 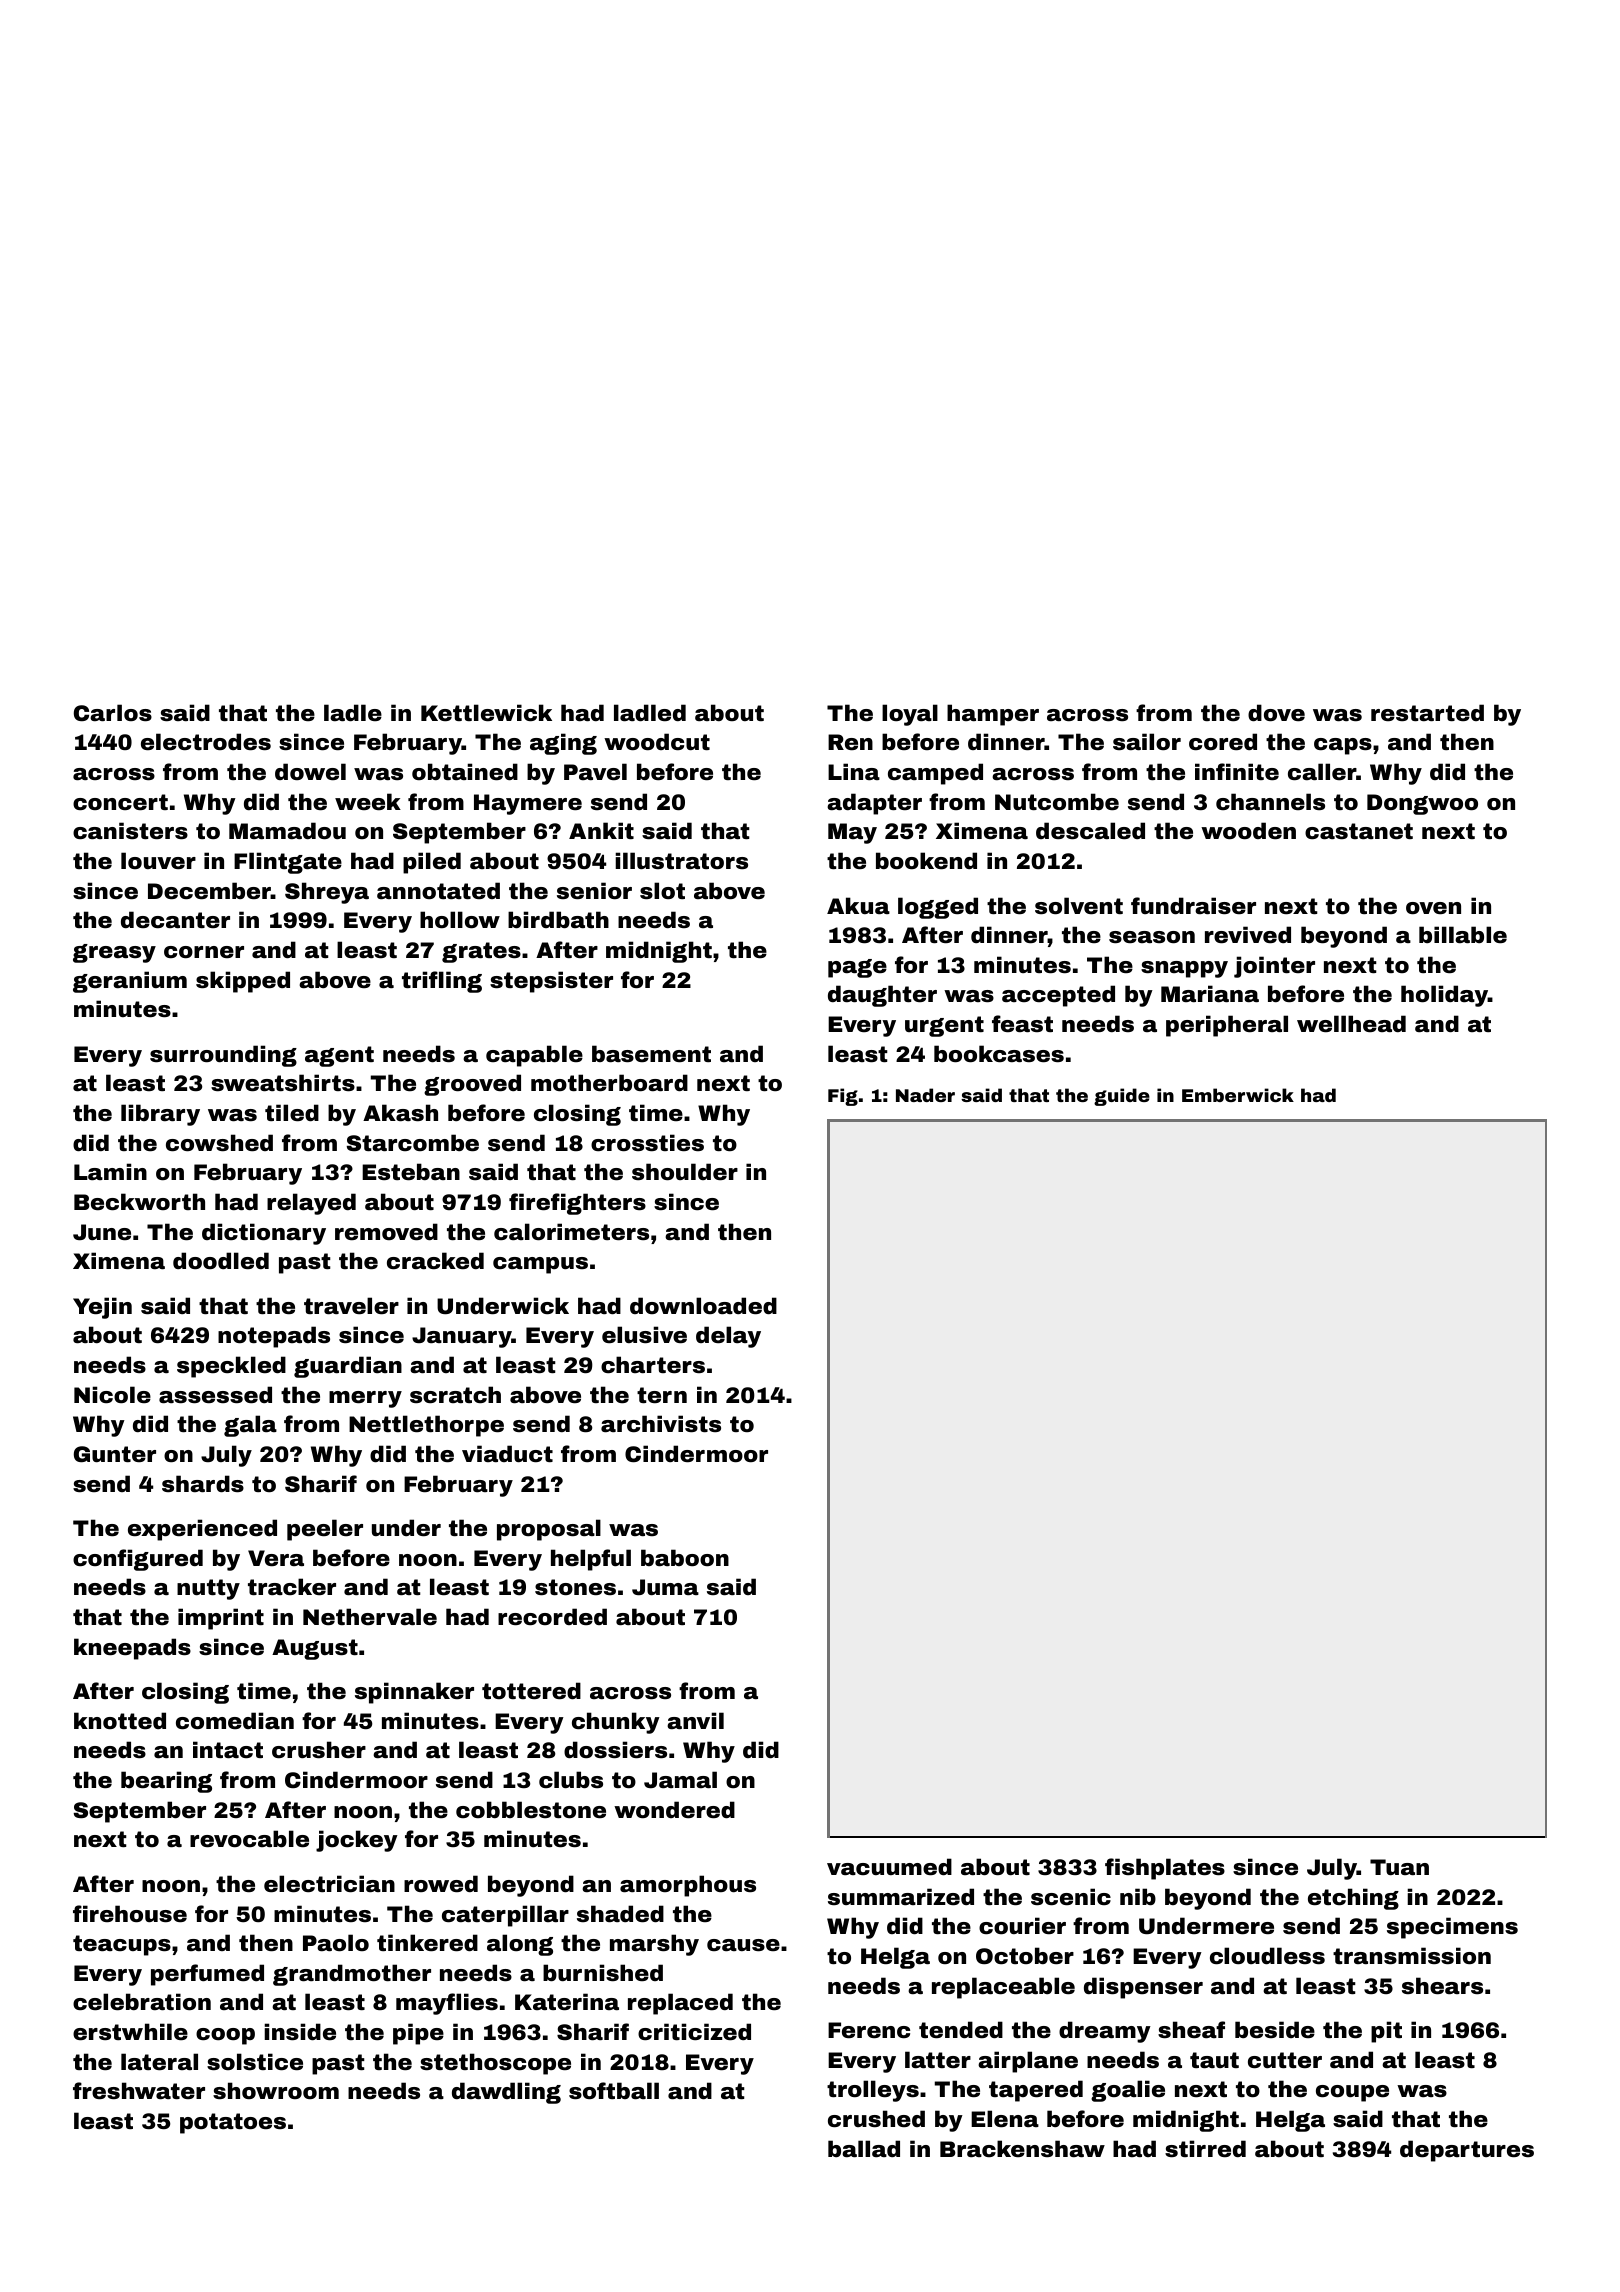 What do you see at coordinates (1238, 1095) in the image?
I see `Emberwick` at bounding box center [1238, 1095].
